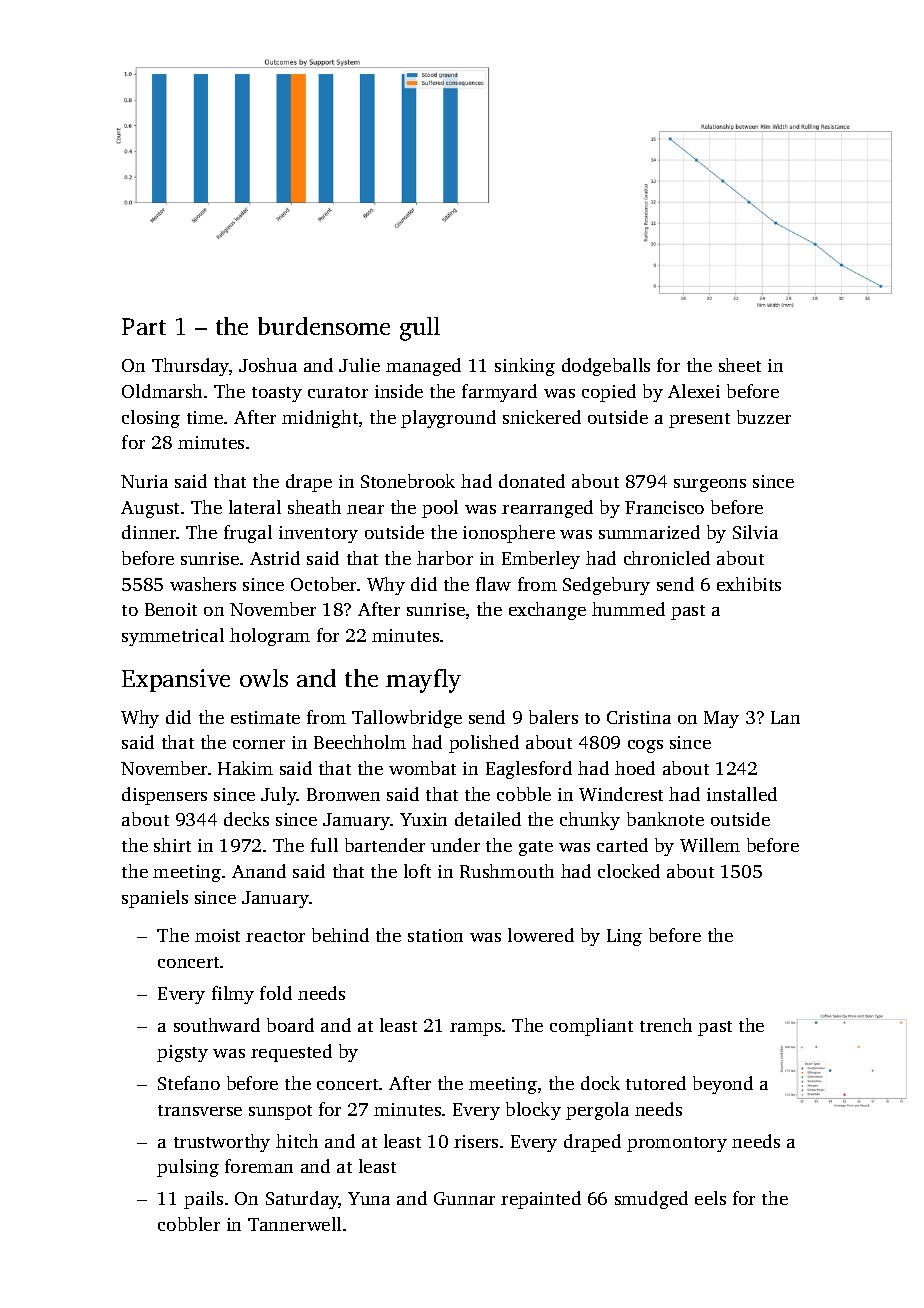 This image has height=1308, width=924. Describe the element at coordinates (666, 1025) in the image. I see `trench` at that location.
